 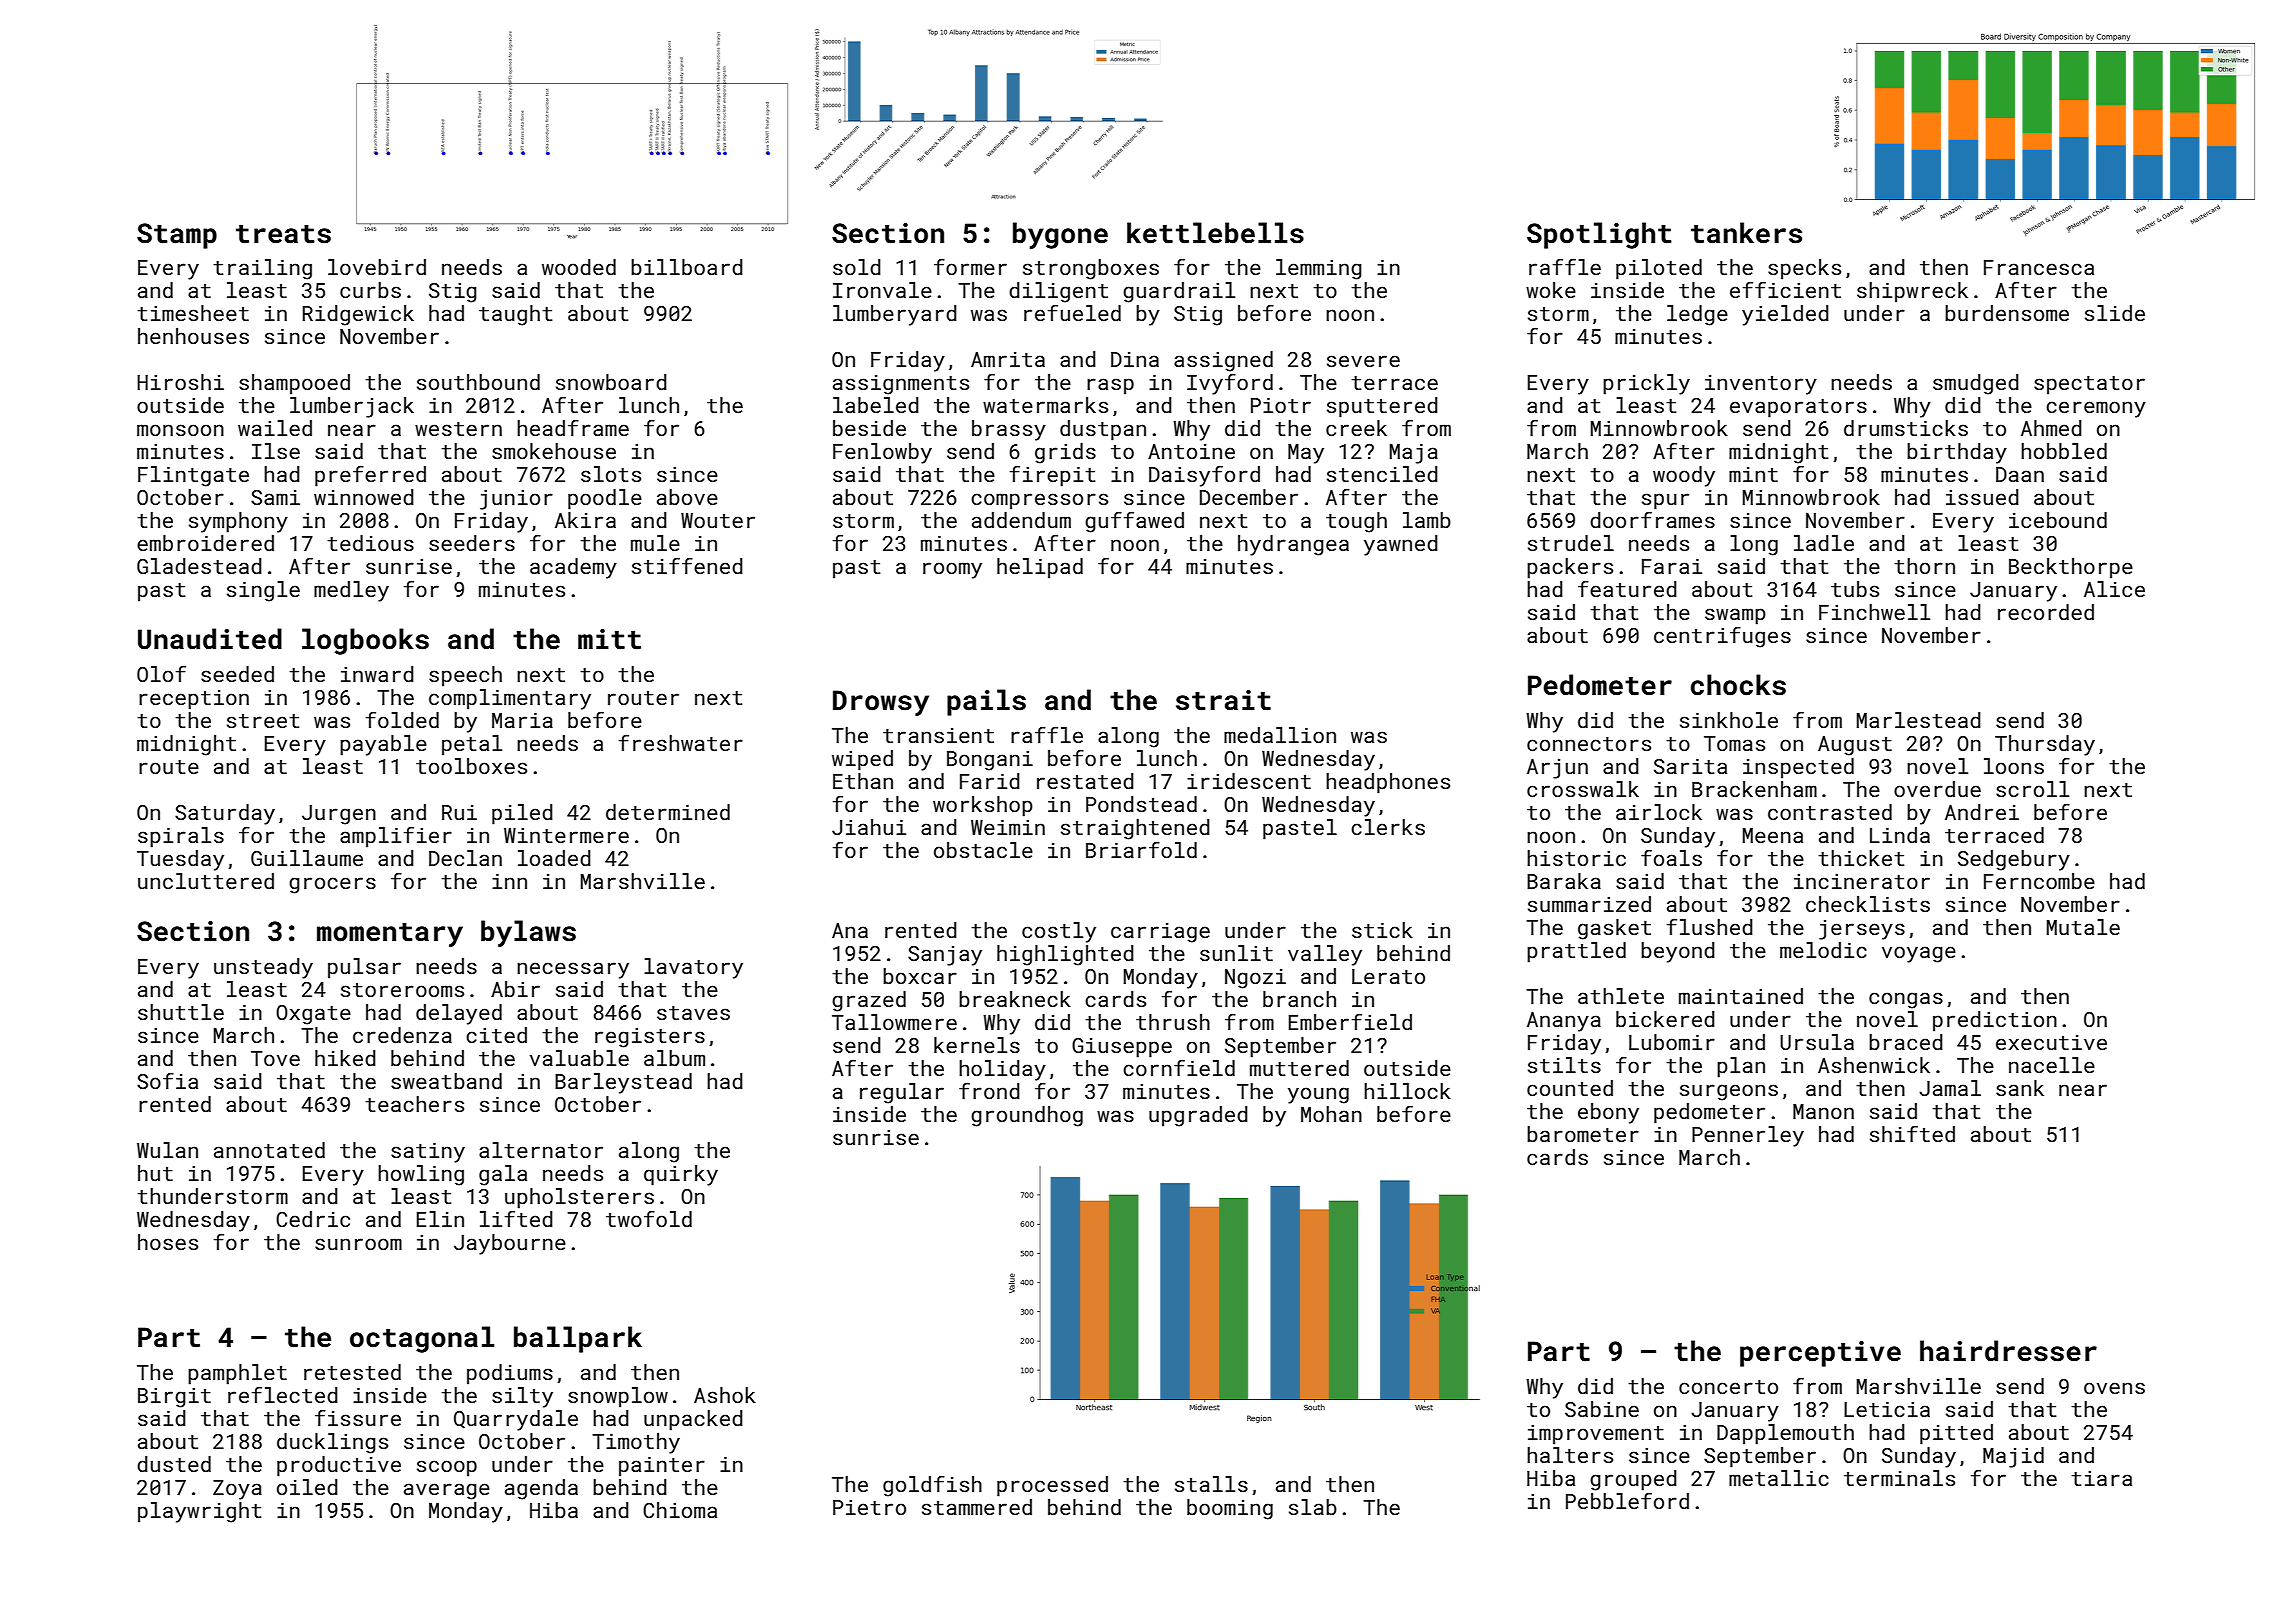 What do you see at coordinates (902, 1093) in the screenshot?
I see `regular` at bounding box center [902, 1093].
